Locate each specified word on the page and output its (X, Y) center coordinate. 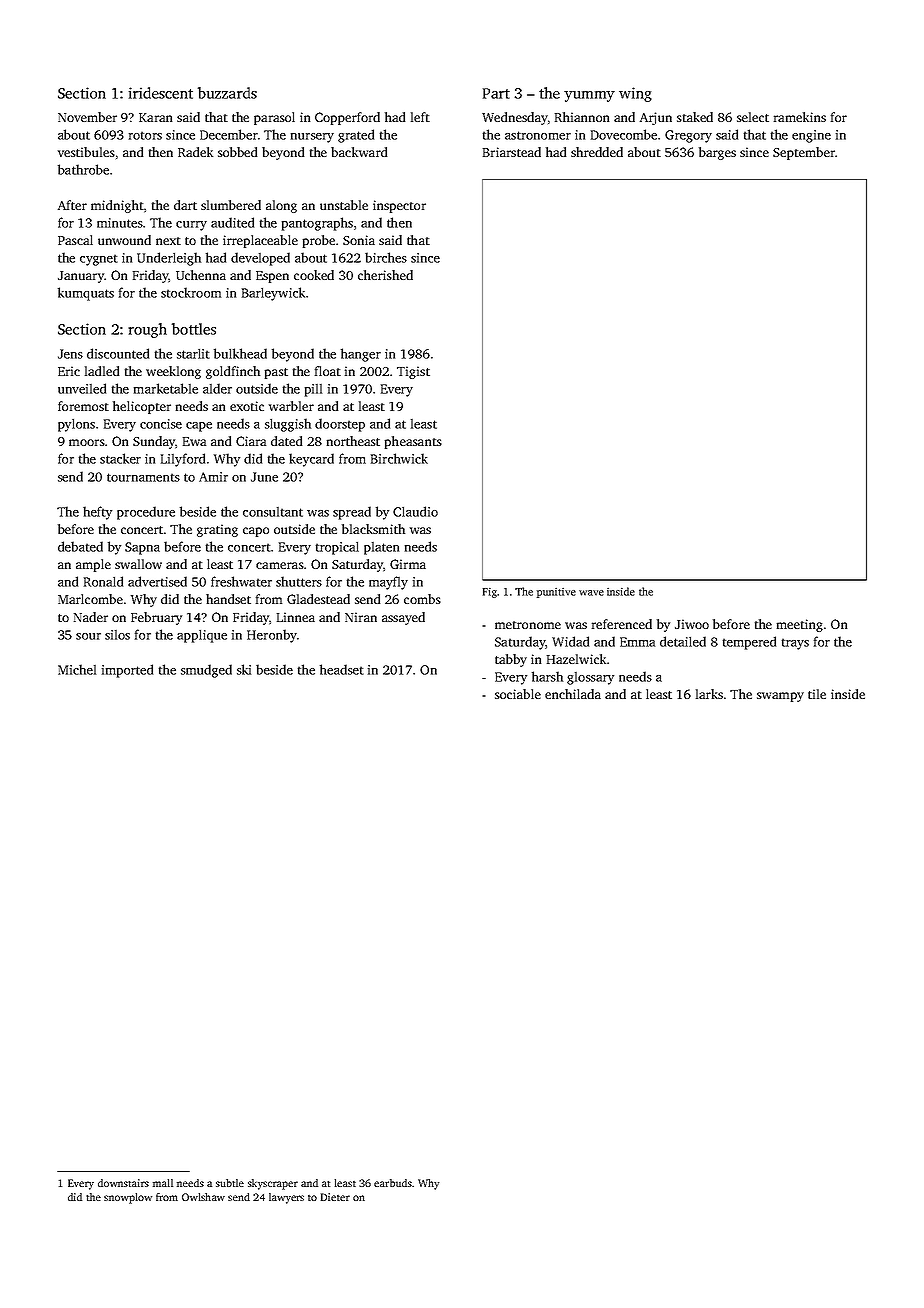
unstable (344, 205)
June (264, 477)
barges (717, 153)
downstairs (123, 1183)
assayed (403, 618)
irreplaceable (260, 241)
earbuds (393, 1183)
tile (817, 694)
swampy (780, 697)
